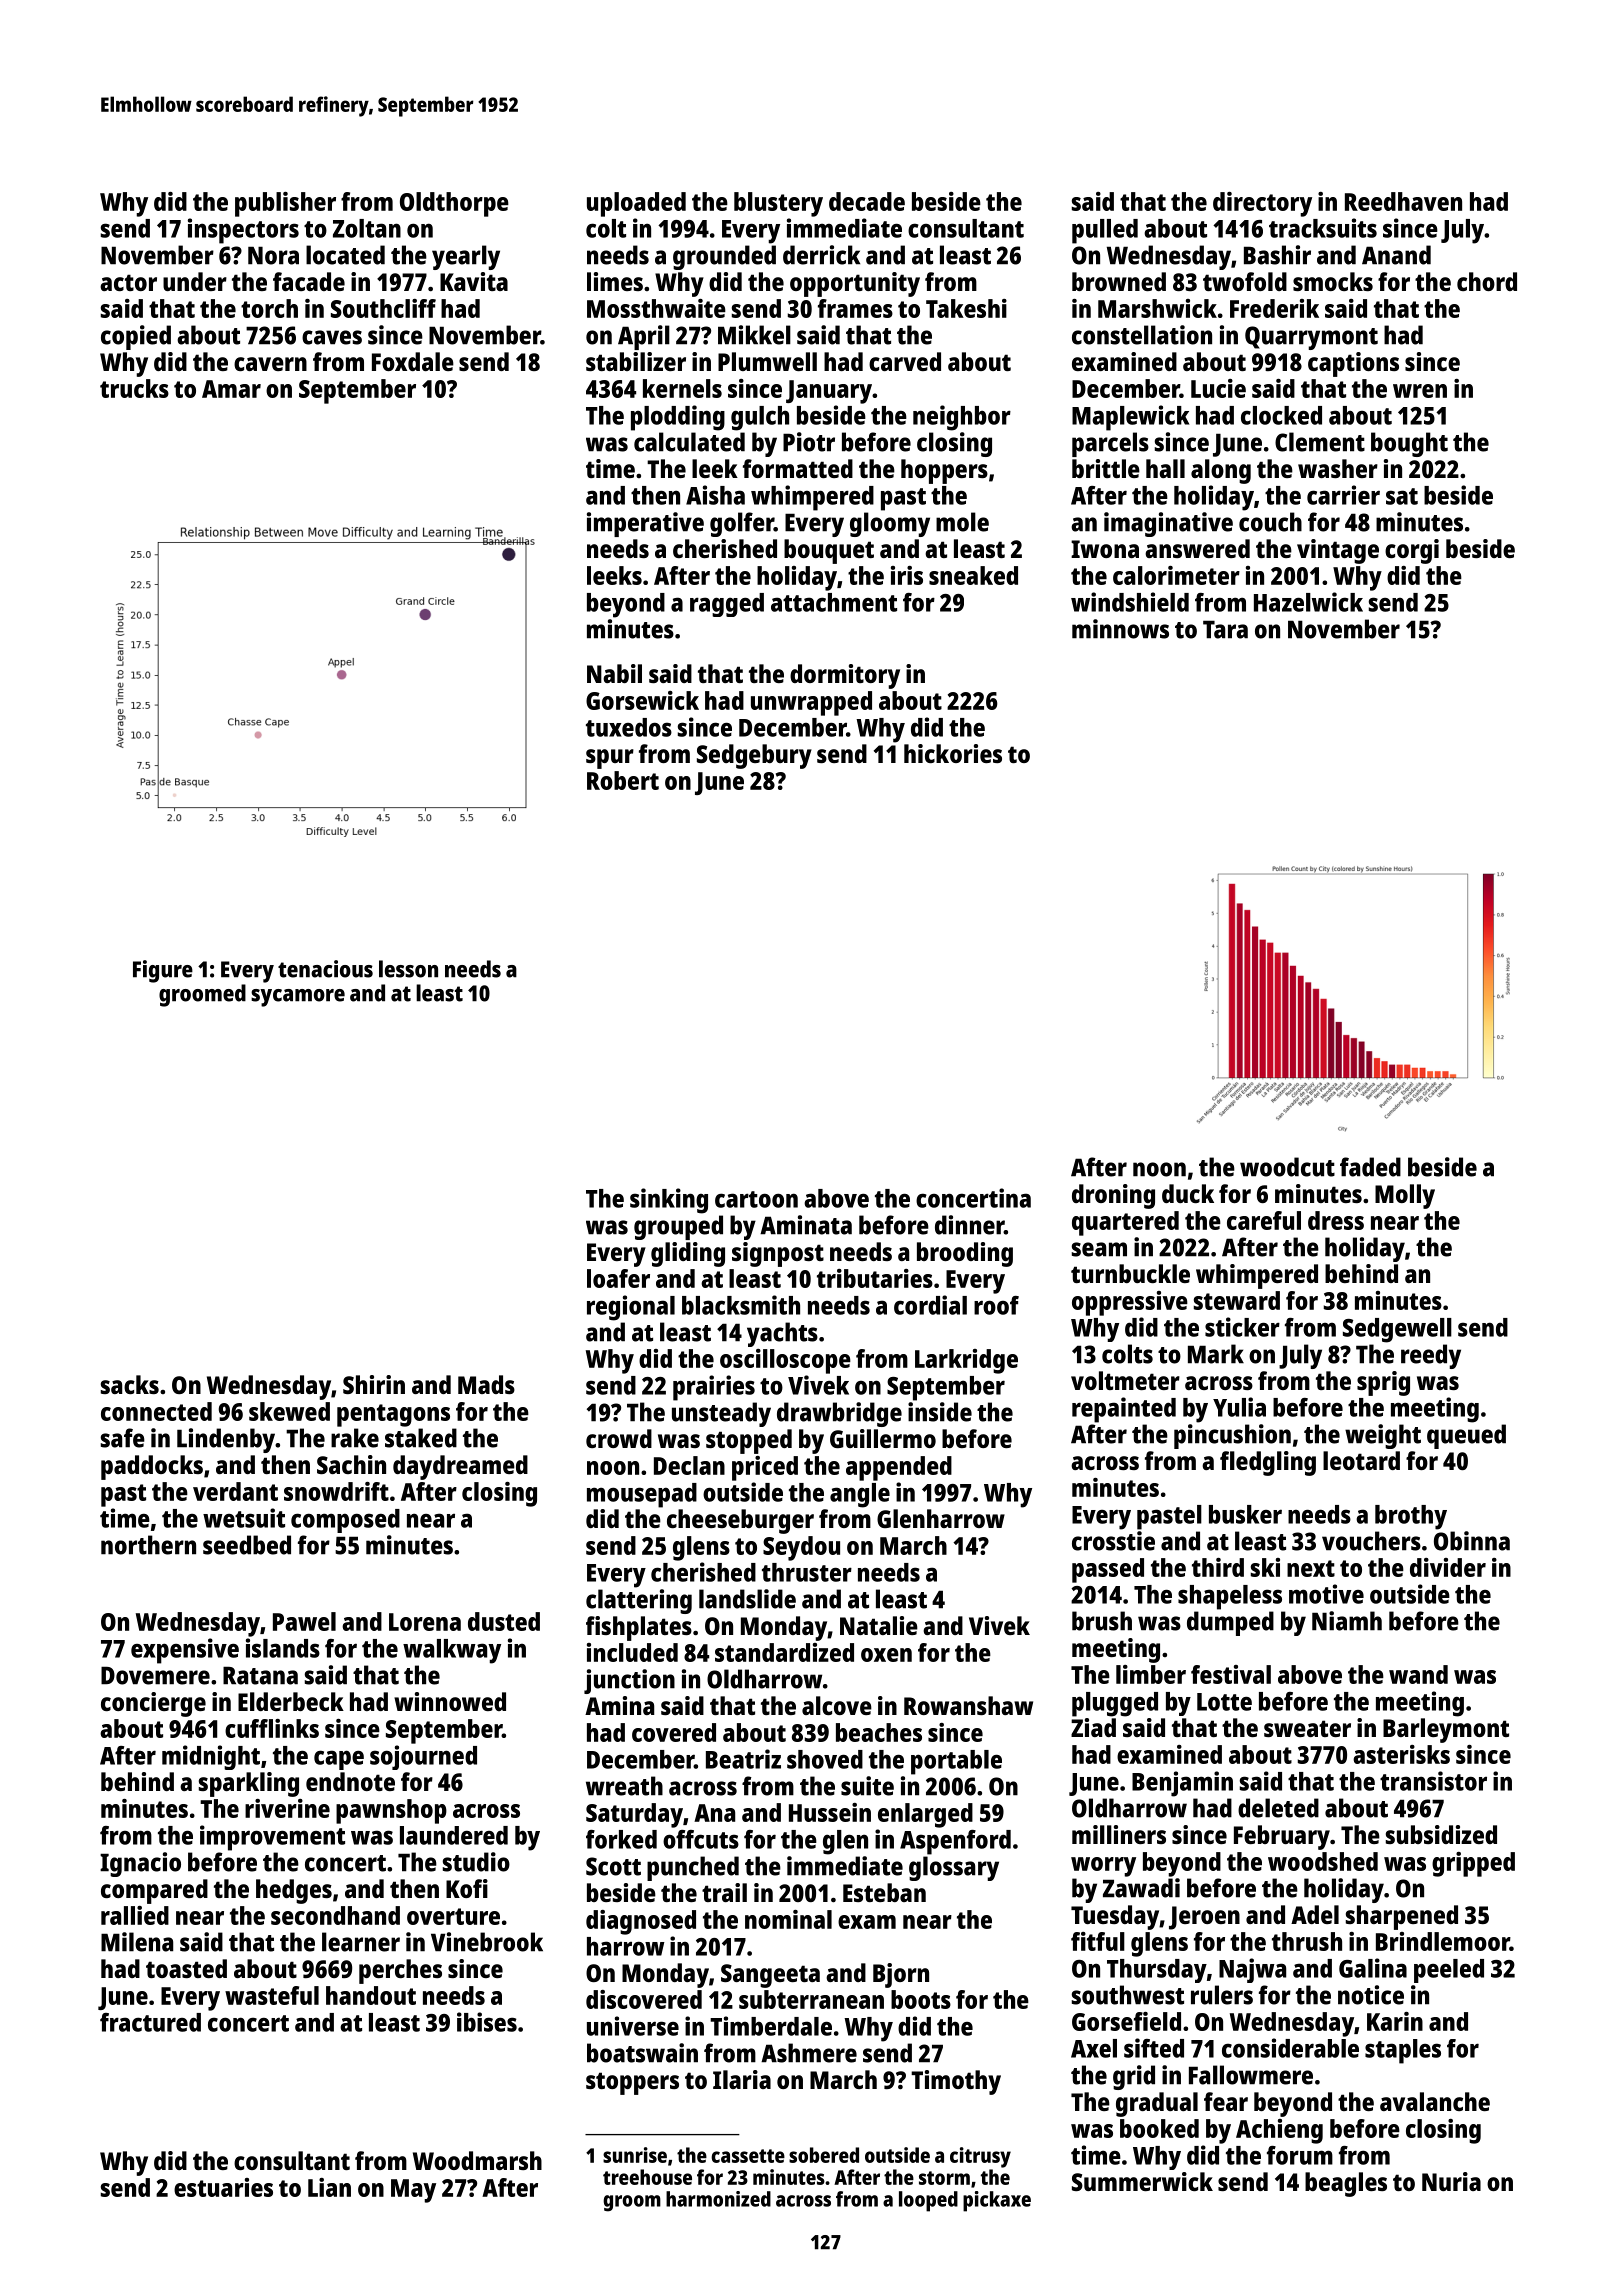  Describe the element at coordinates (1308, 602) in the screenshot. I see `Hazelwick` at that location.
